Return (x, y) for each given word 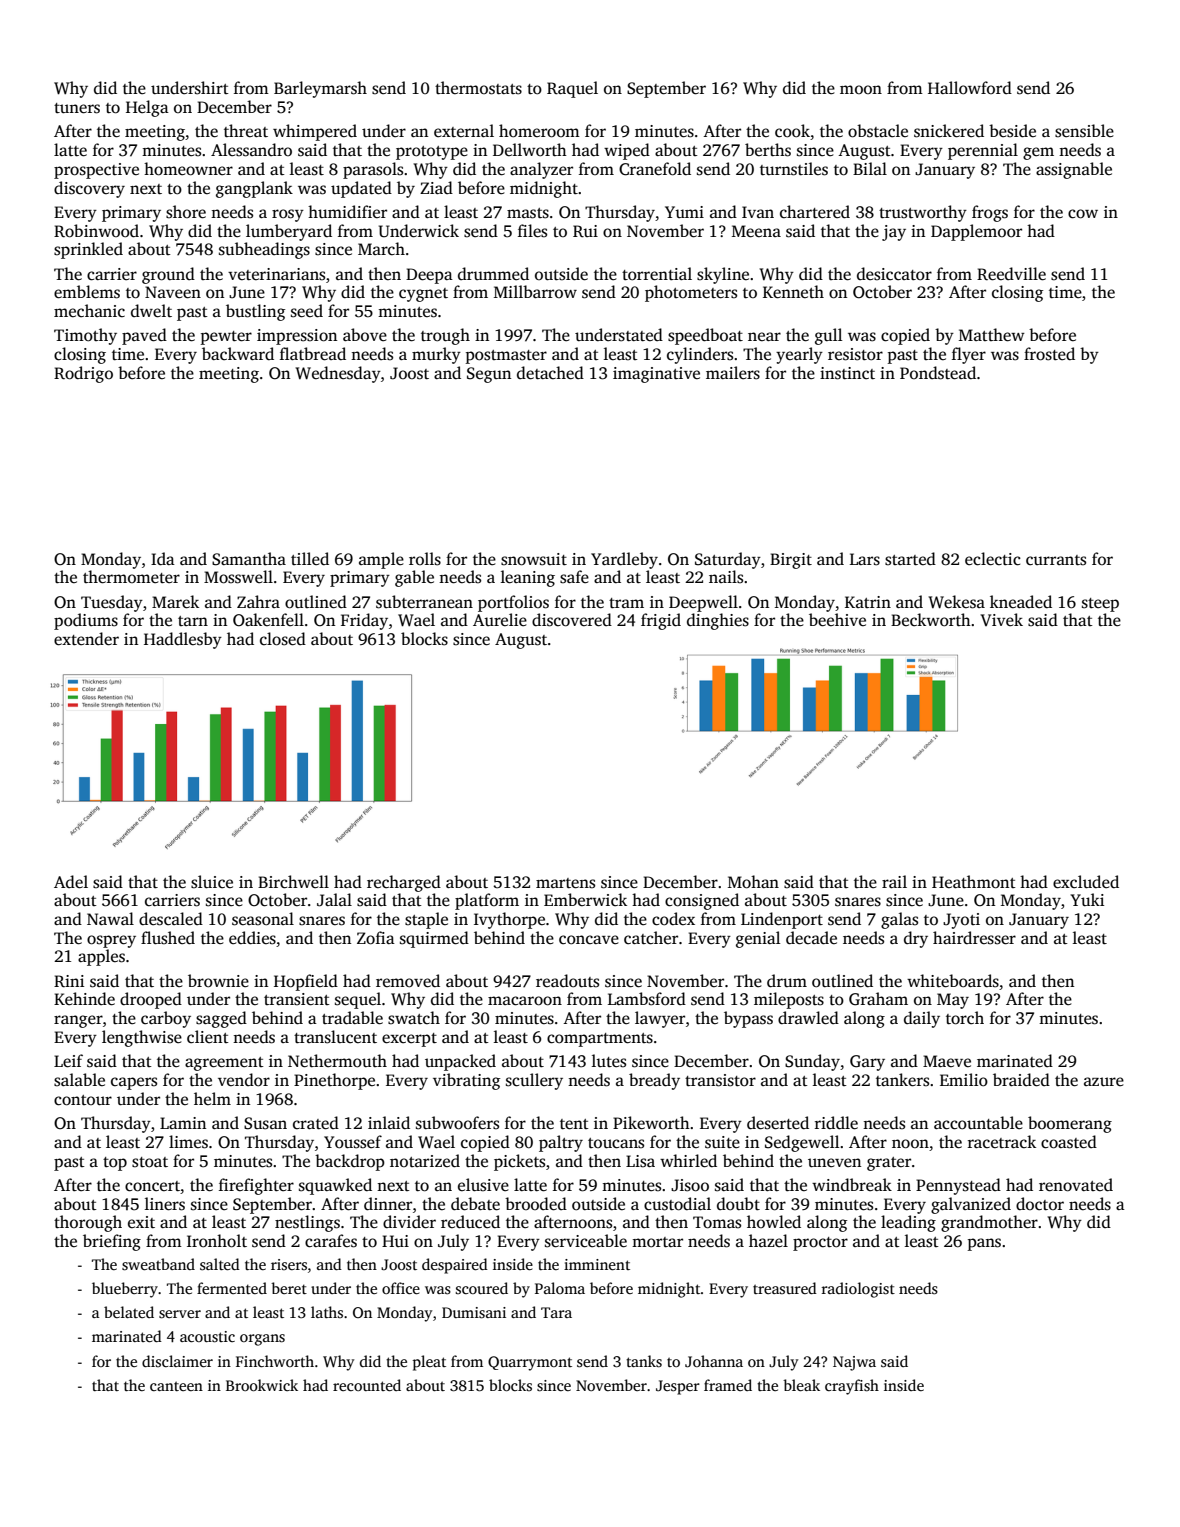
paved (144, 336)
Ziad (436, 187)
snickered (949, 131)
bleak (801, 1385)
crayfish (852, 1387)
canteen (176, 1386)
